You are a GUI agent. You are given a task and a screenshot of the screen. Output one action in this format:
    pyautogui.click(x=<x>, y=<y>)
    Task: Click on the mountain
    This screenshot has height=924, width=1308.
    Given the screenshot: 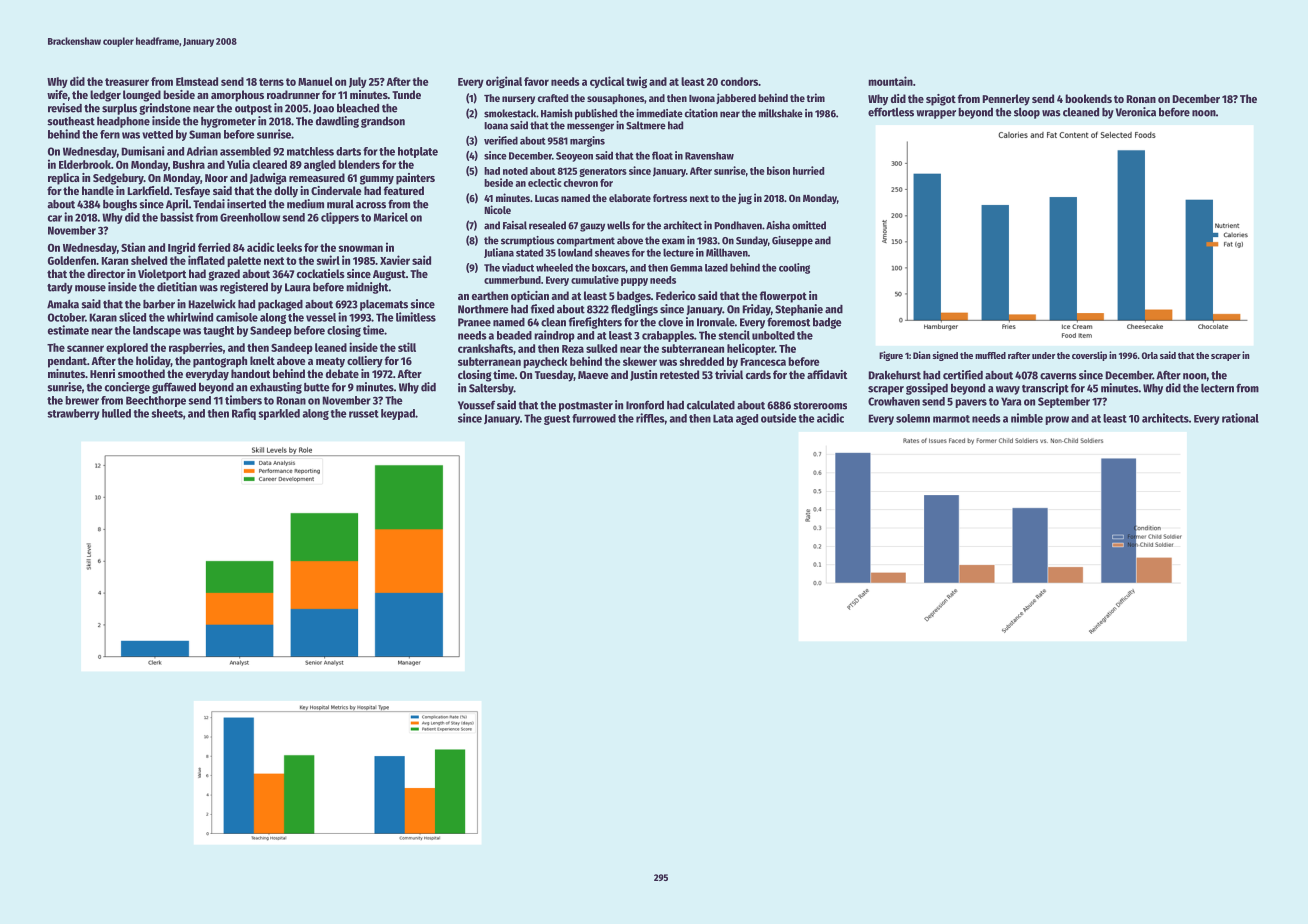 What is the action you would take?
    pyautogui.click(x=890, y=81)
